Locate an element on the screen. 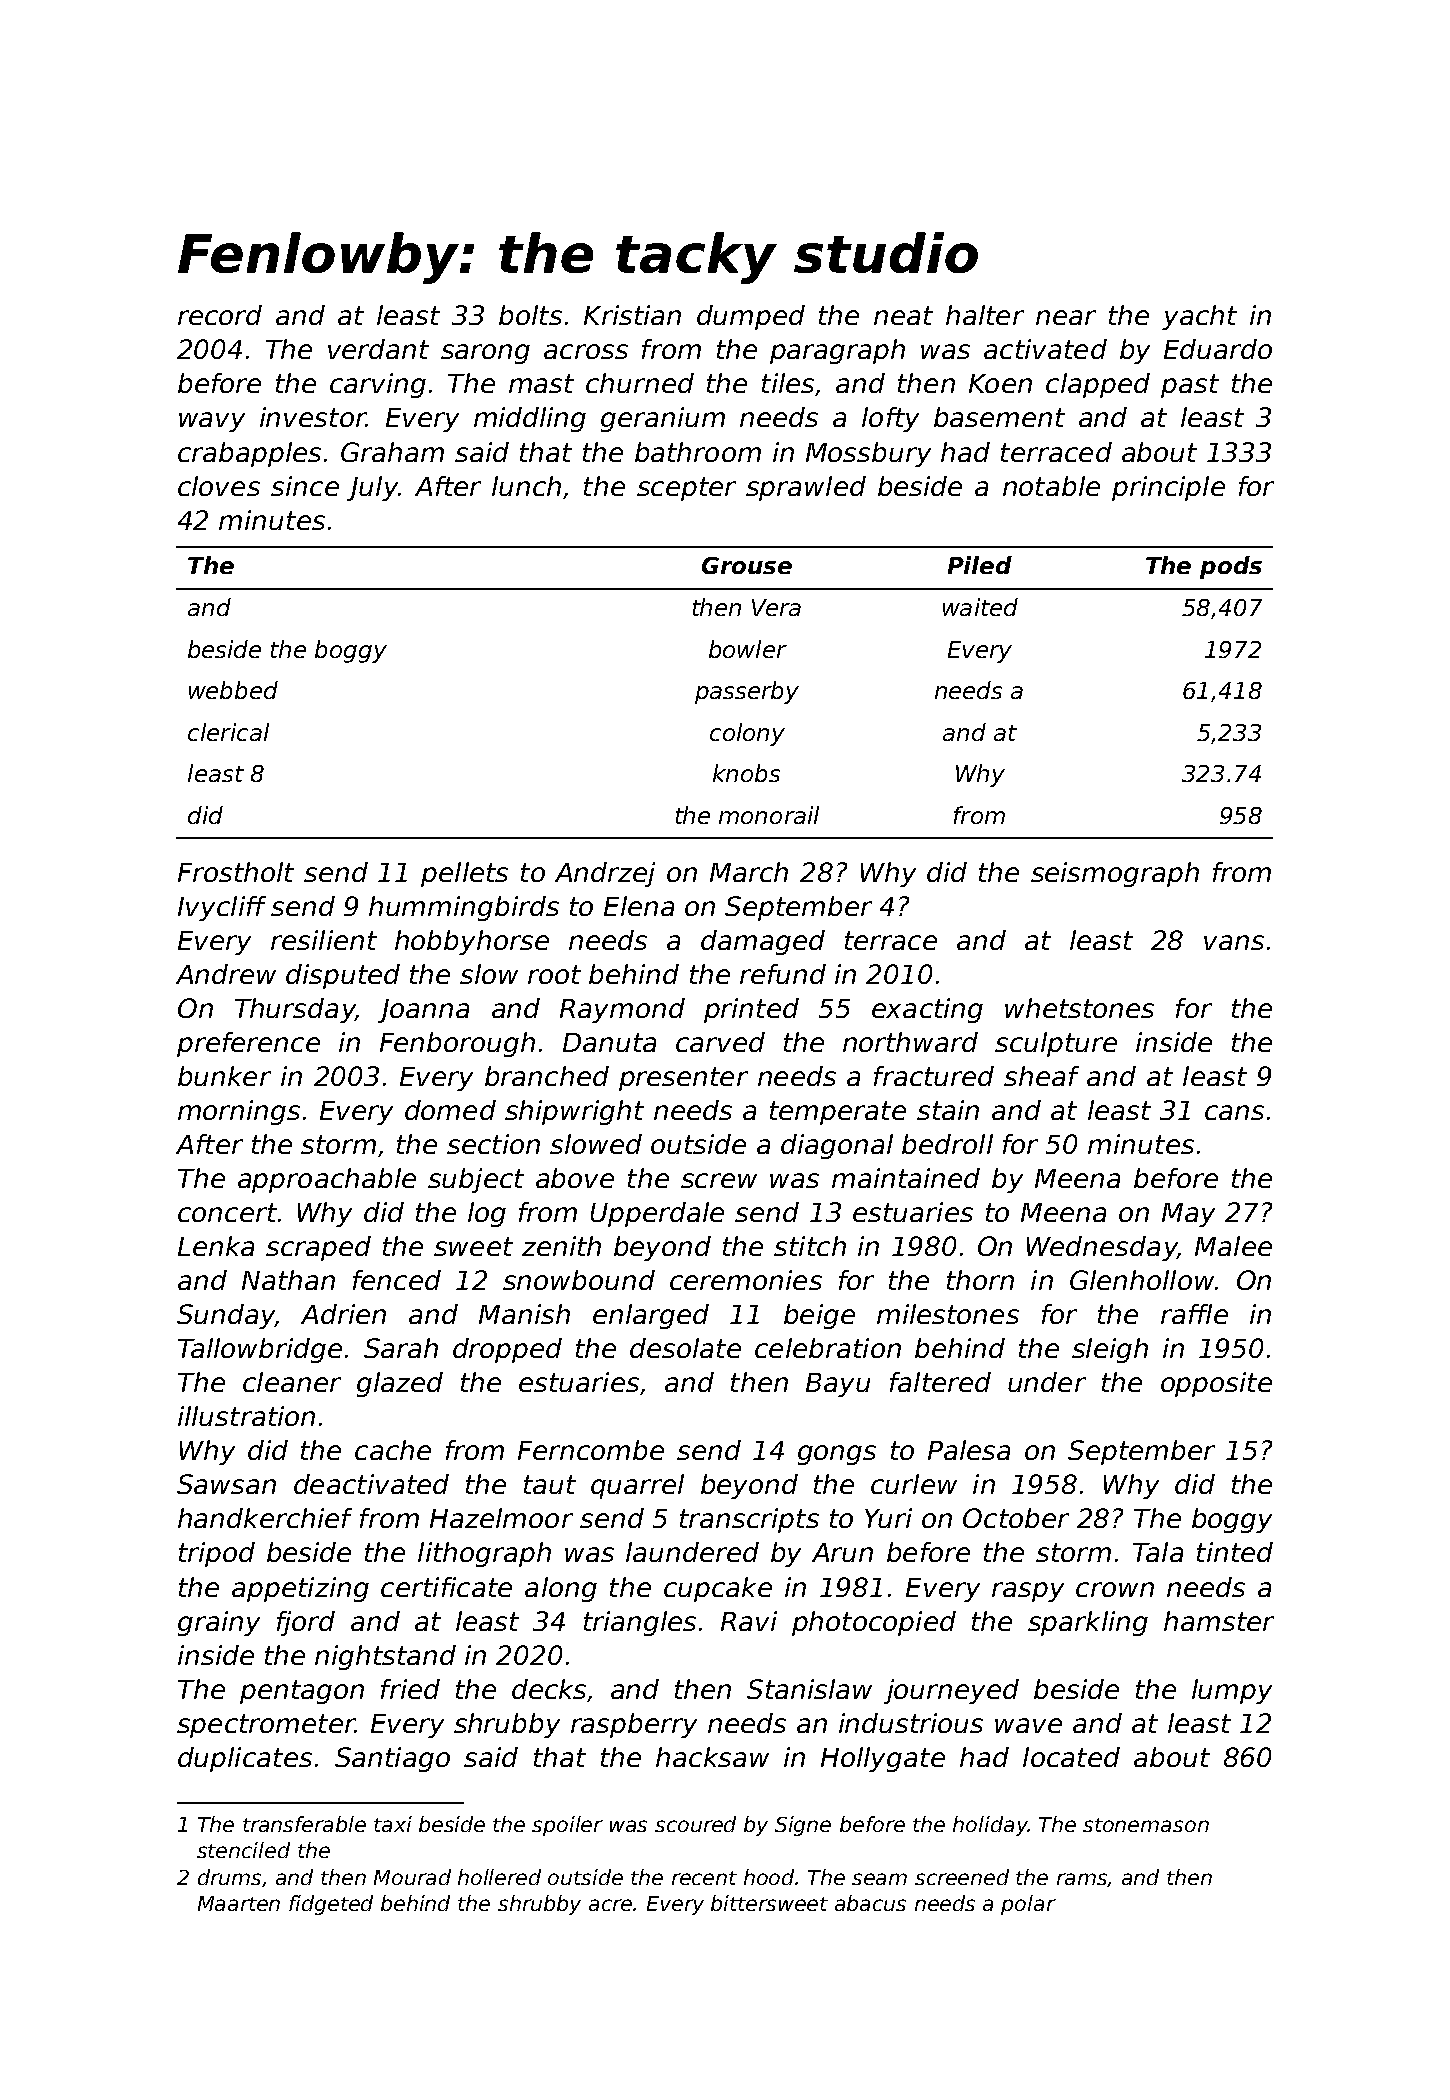 The height and width of the screenshot is (2100, 1450). Ivycliff is located at coordinates (222, 908).
